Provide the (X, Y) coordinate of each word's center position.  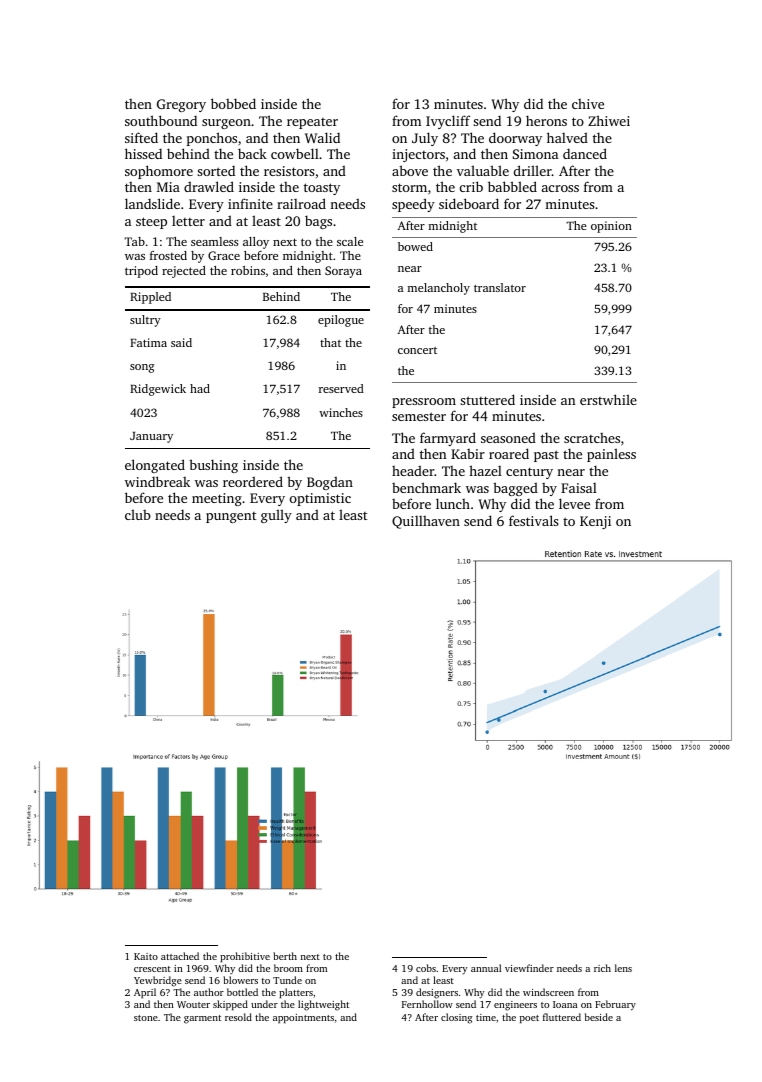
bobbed (233, 103)
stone (146, 1018)
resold (238, 1017)
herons (546, 120)
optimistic (320, 499)
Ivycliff (448, 122)
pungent (231, 517)
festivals (534, 520)
